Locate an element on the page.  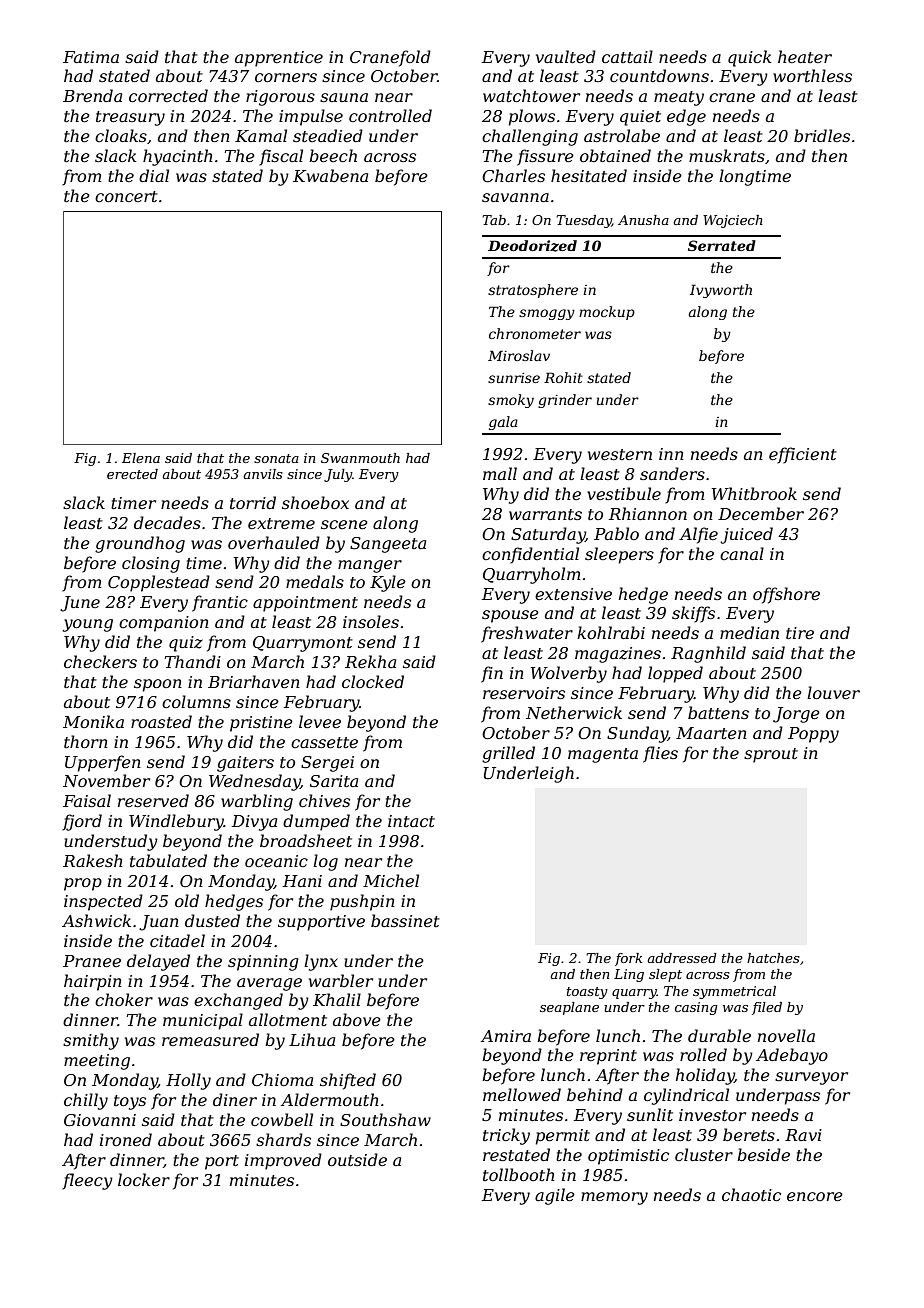
concert is located at coordinates (126, 196).
